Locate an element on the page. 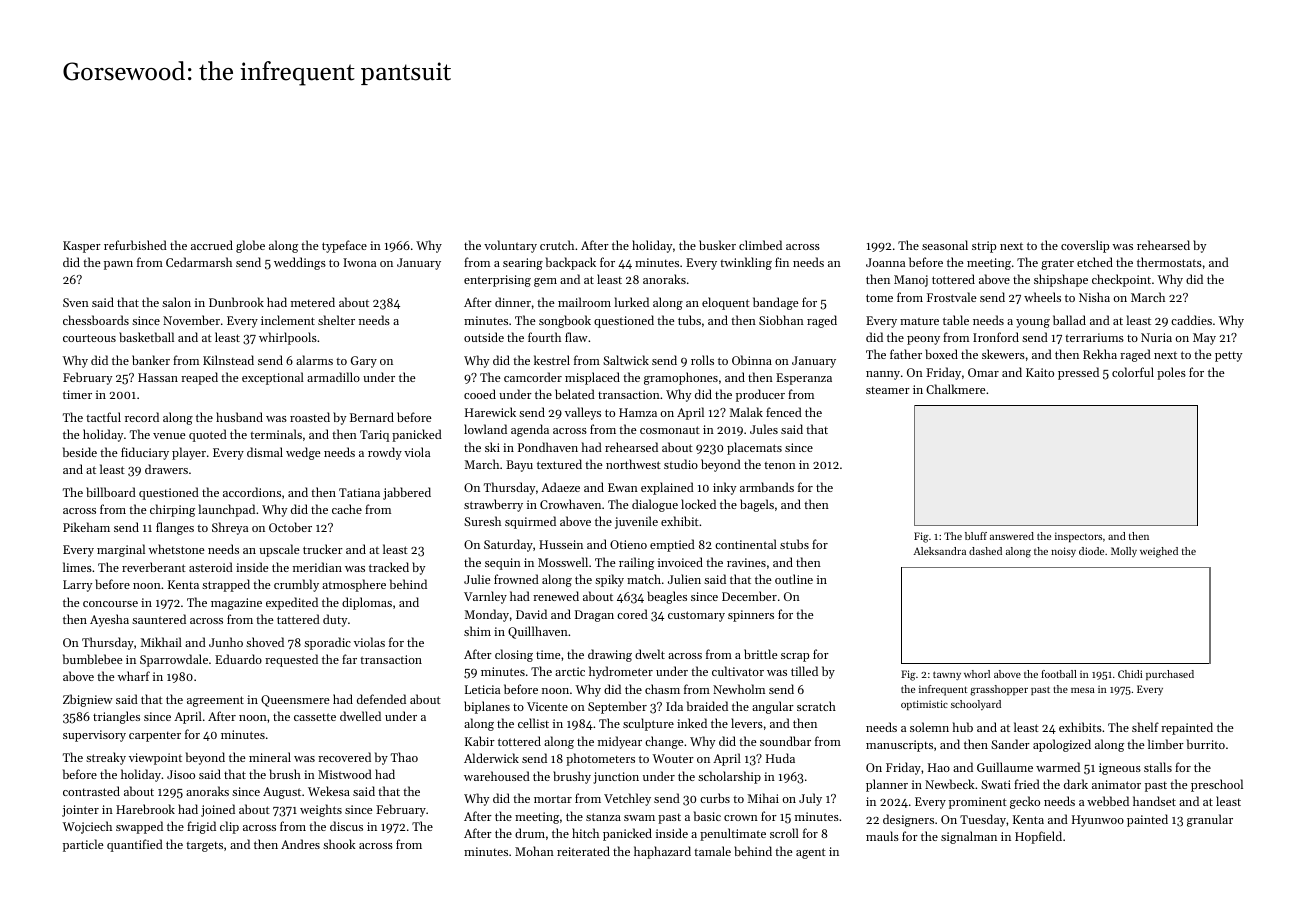  scrap is located at coordinates (795, 657).
